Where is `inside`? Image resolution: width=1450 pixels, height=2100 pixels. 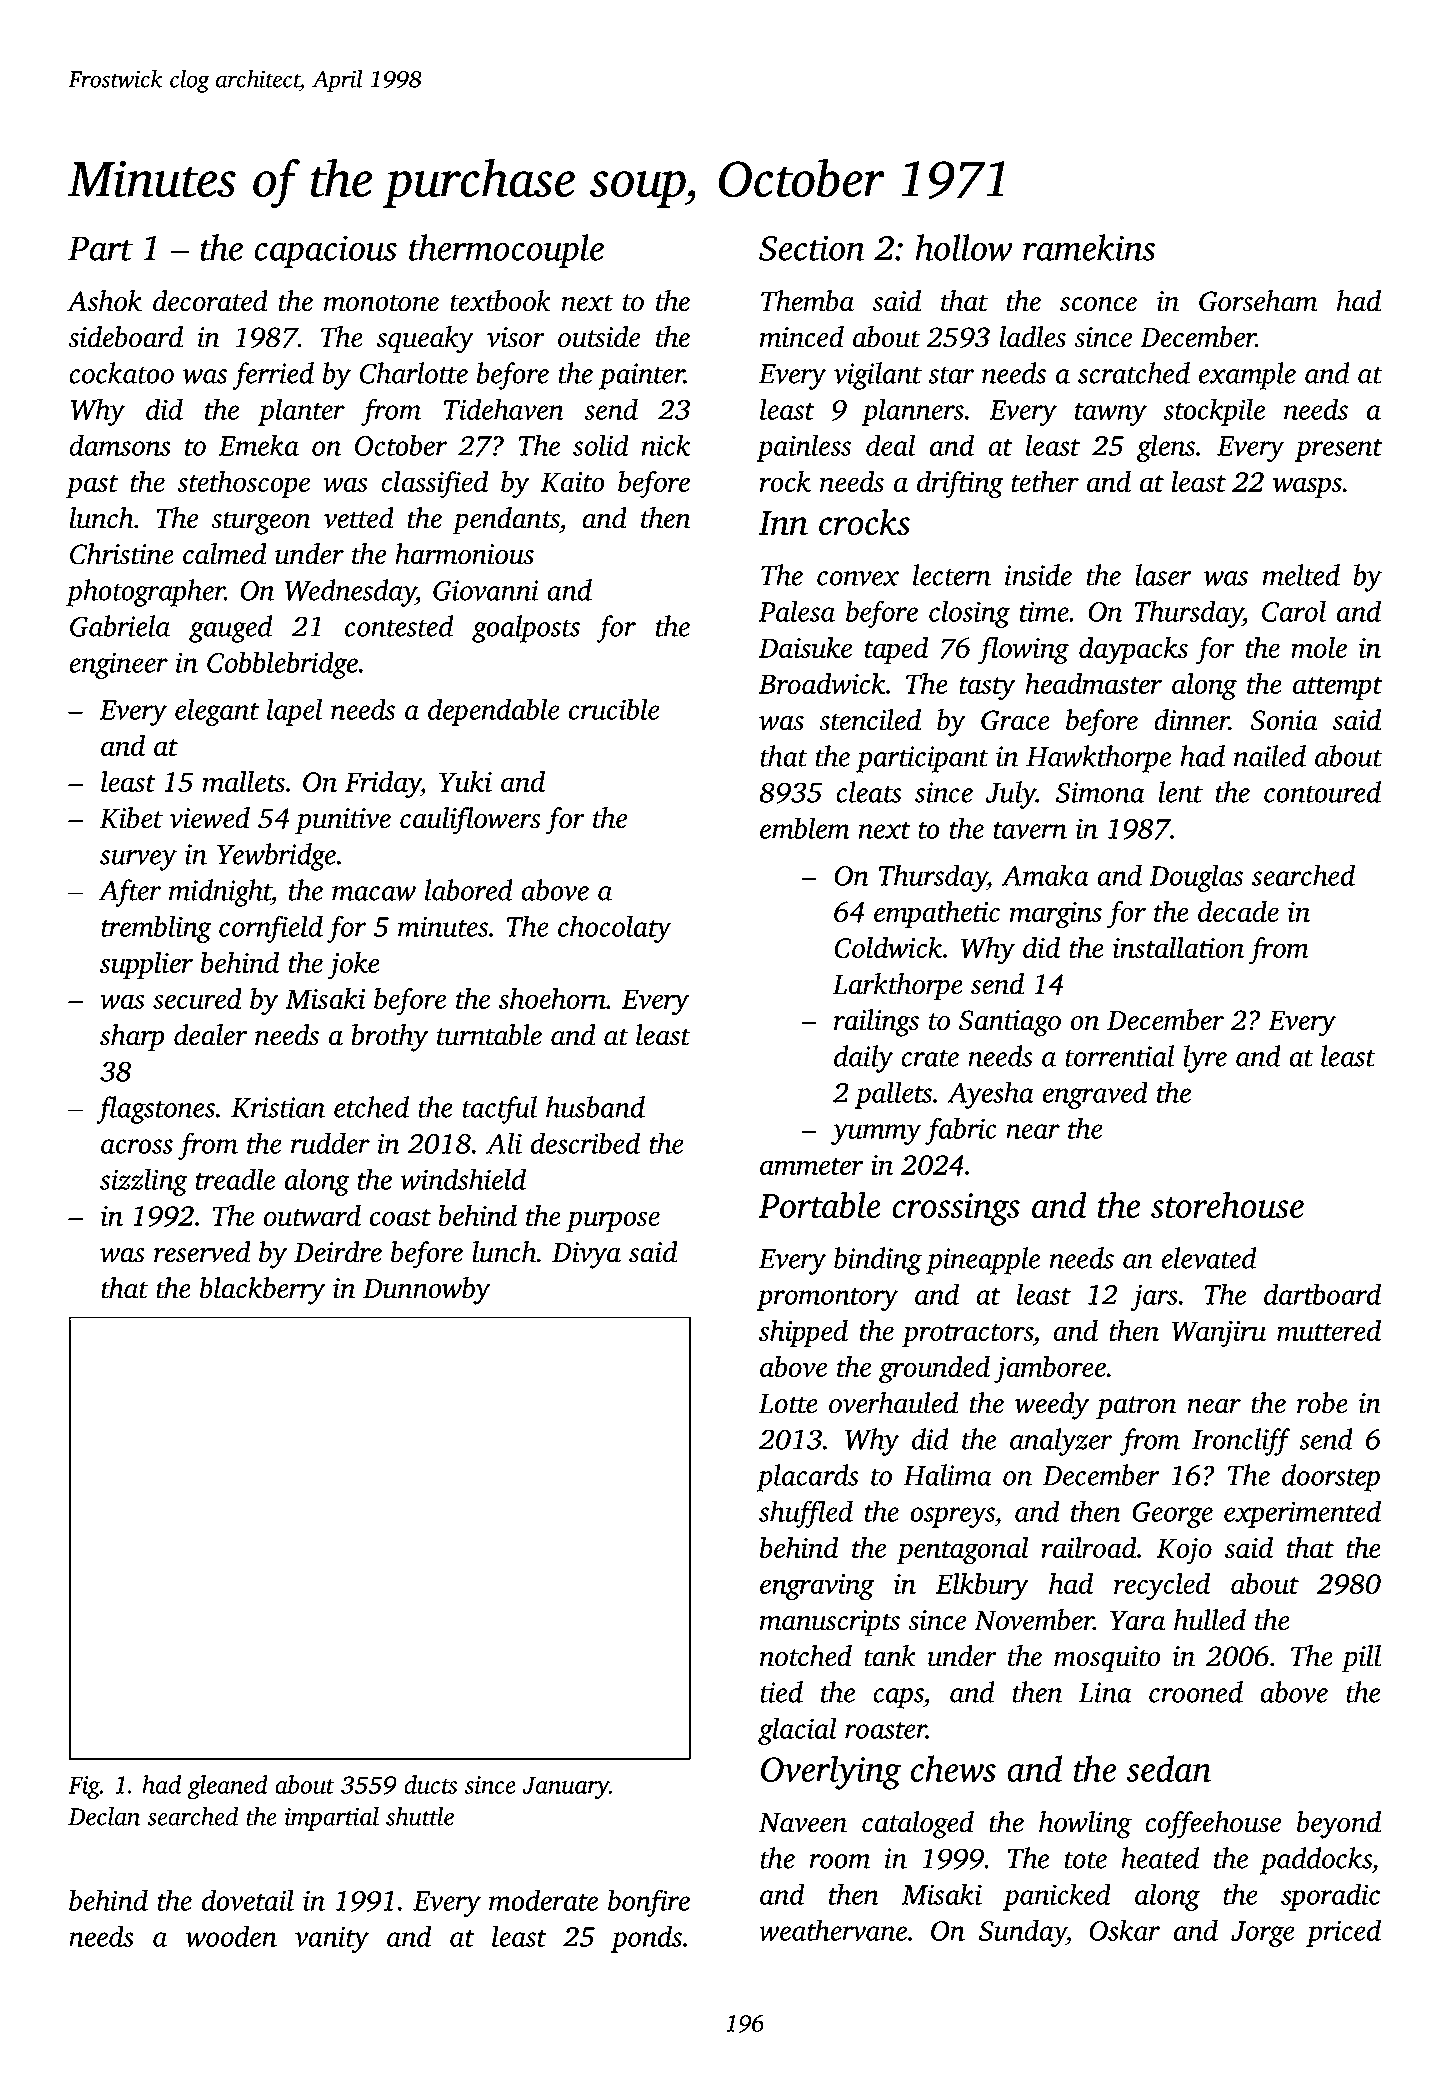
inside is located at coordinates (1038, 575).
